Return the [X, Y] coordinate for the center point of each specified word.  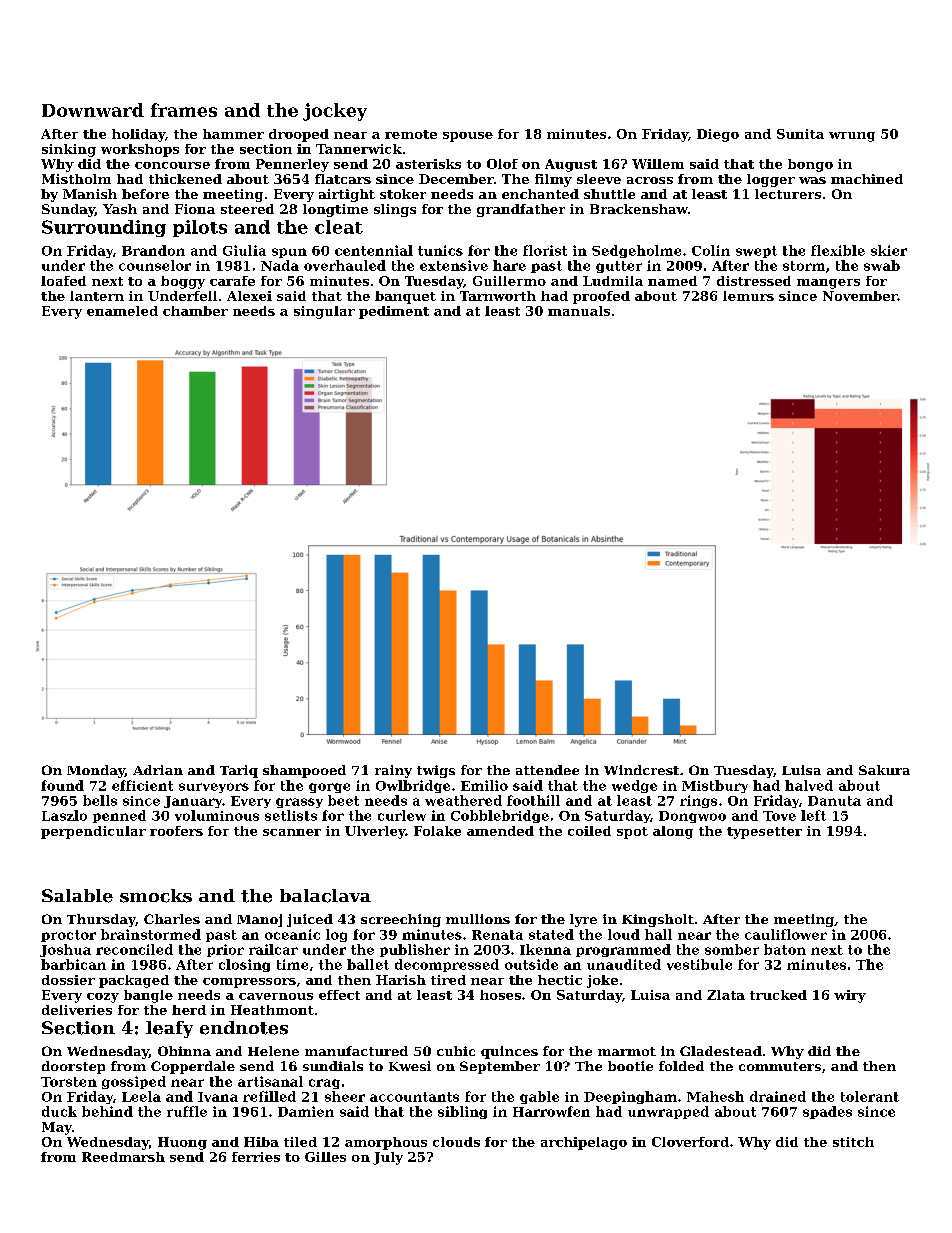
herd [189, 1010]
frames [184, 110]
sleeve [599, 179]
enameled [122, 311]
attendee [547, 770]
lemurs [748, 296]
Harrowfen [551, 1111]
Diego [718, 135]
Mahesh [715, 1096]
